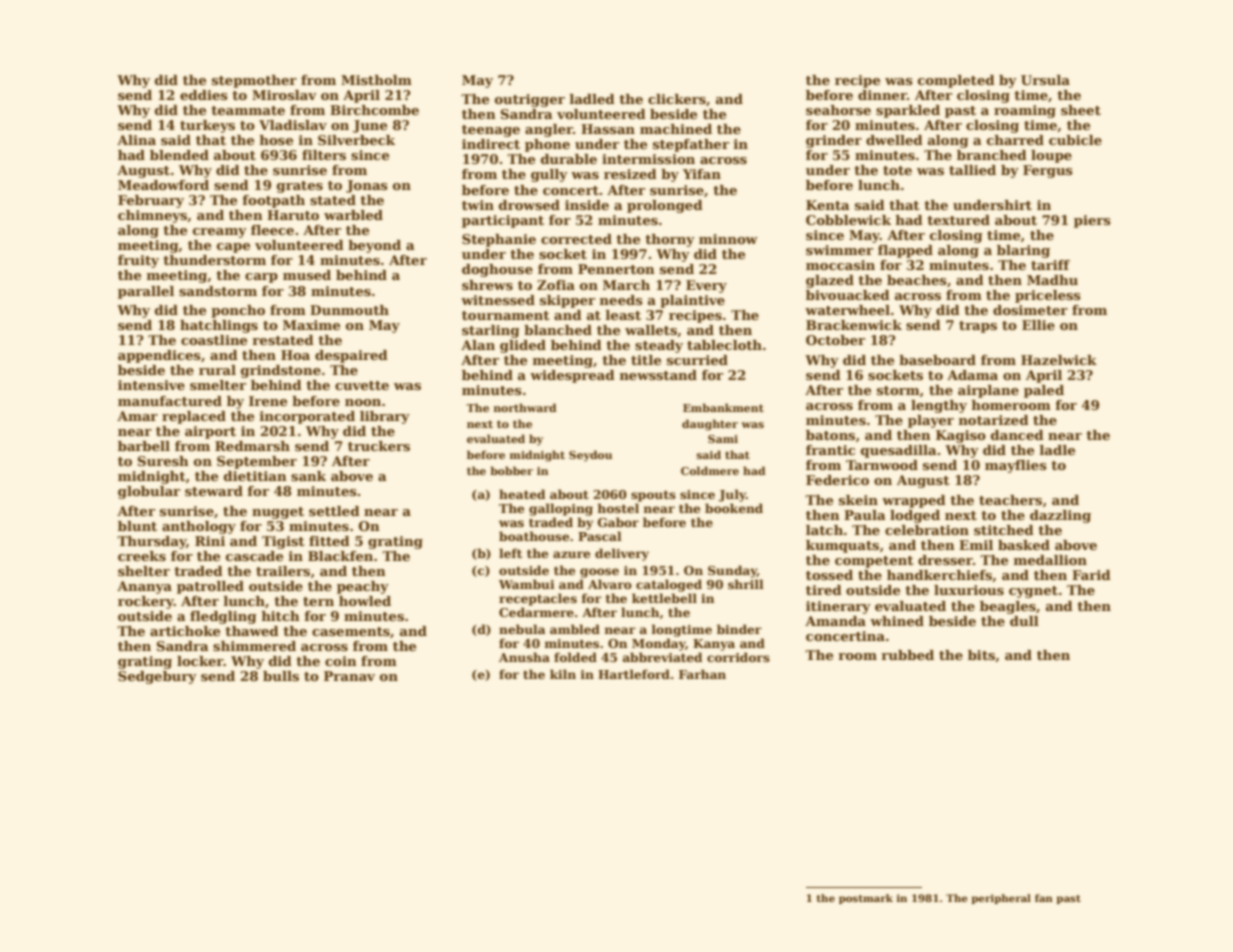 This page has height=952, width=1233. Describe the element at coordinates (498, 300) in the page. I see `witnessed` at that location.
